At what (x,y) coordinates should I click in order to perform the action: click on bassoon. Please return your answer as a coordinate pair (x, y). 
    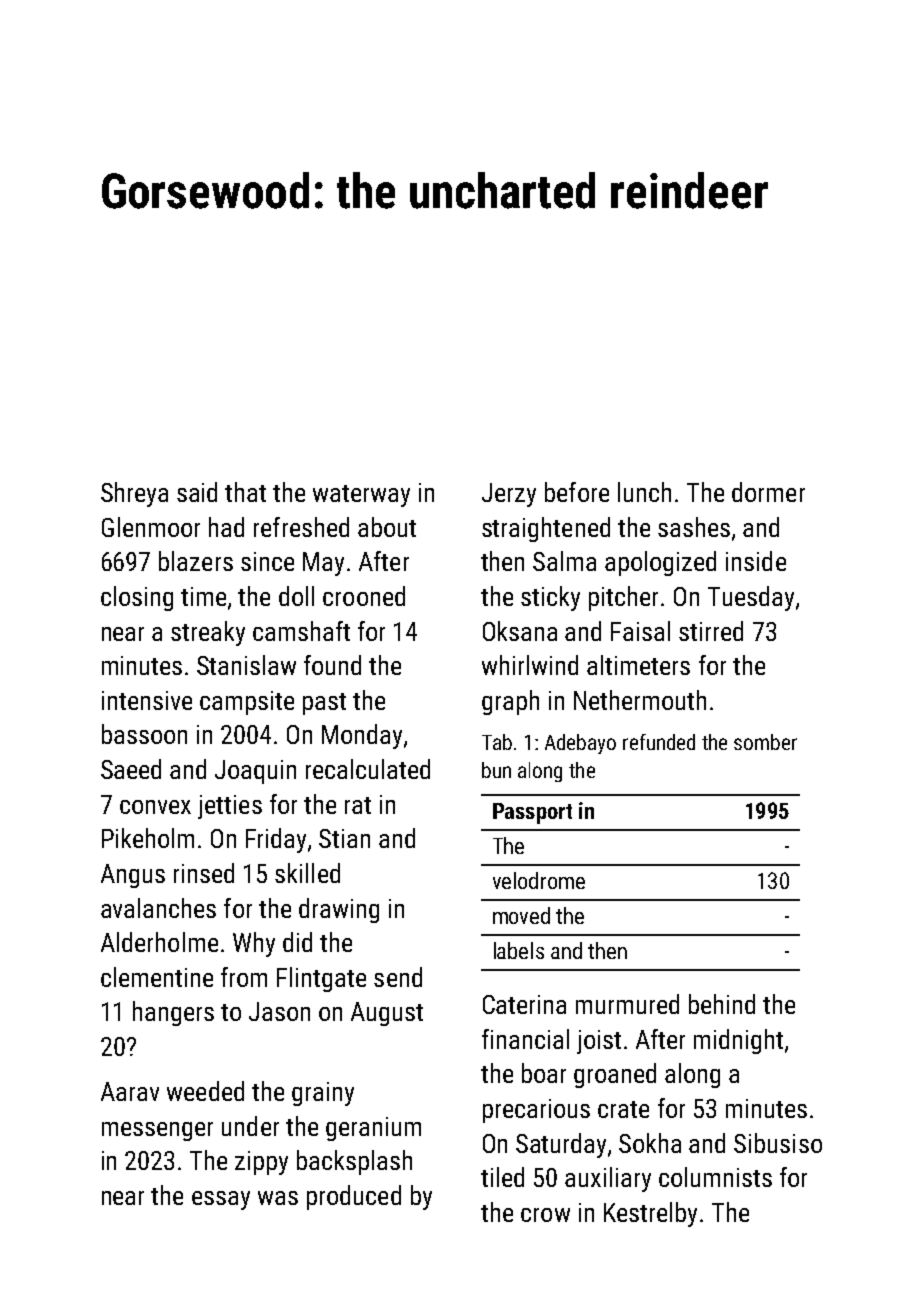
    Looking at the image, I should click on (144, 734).
